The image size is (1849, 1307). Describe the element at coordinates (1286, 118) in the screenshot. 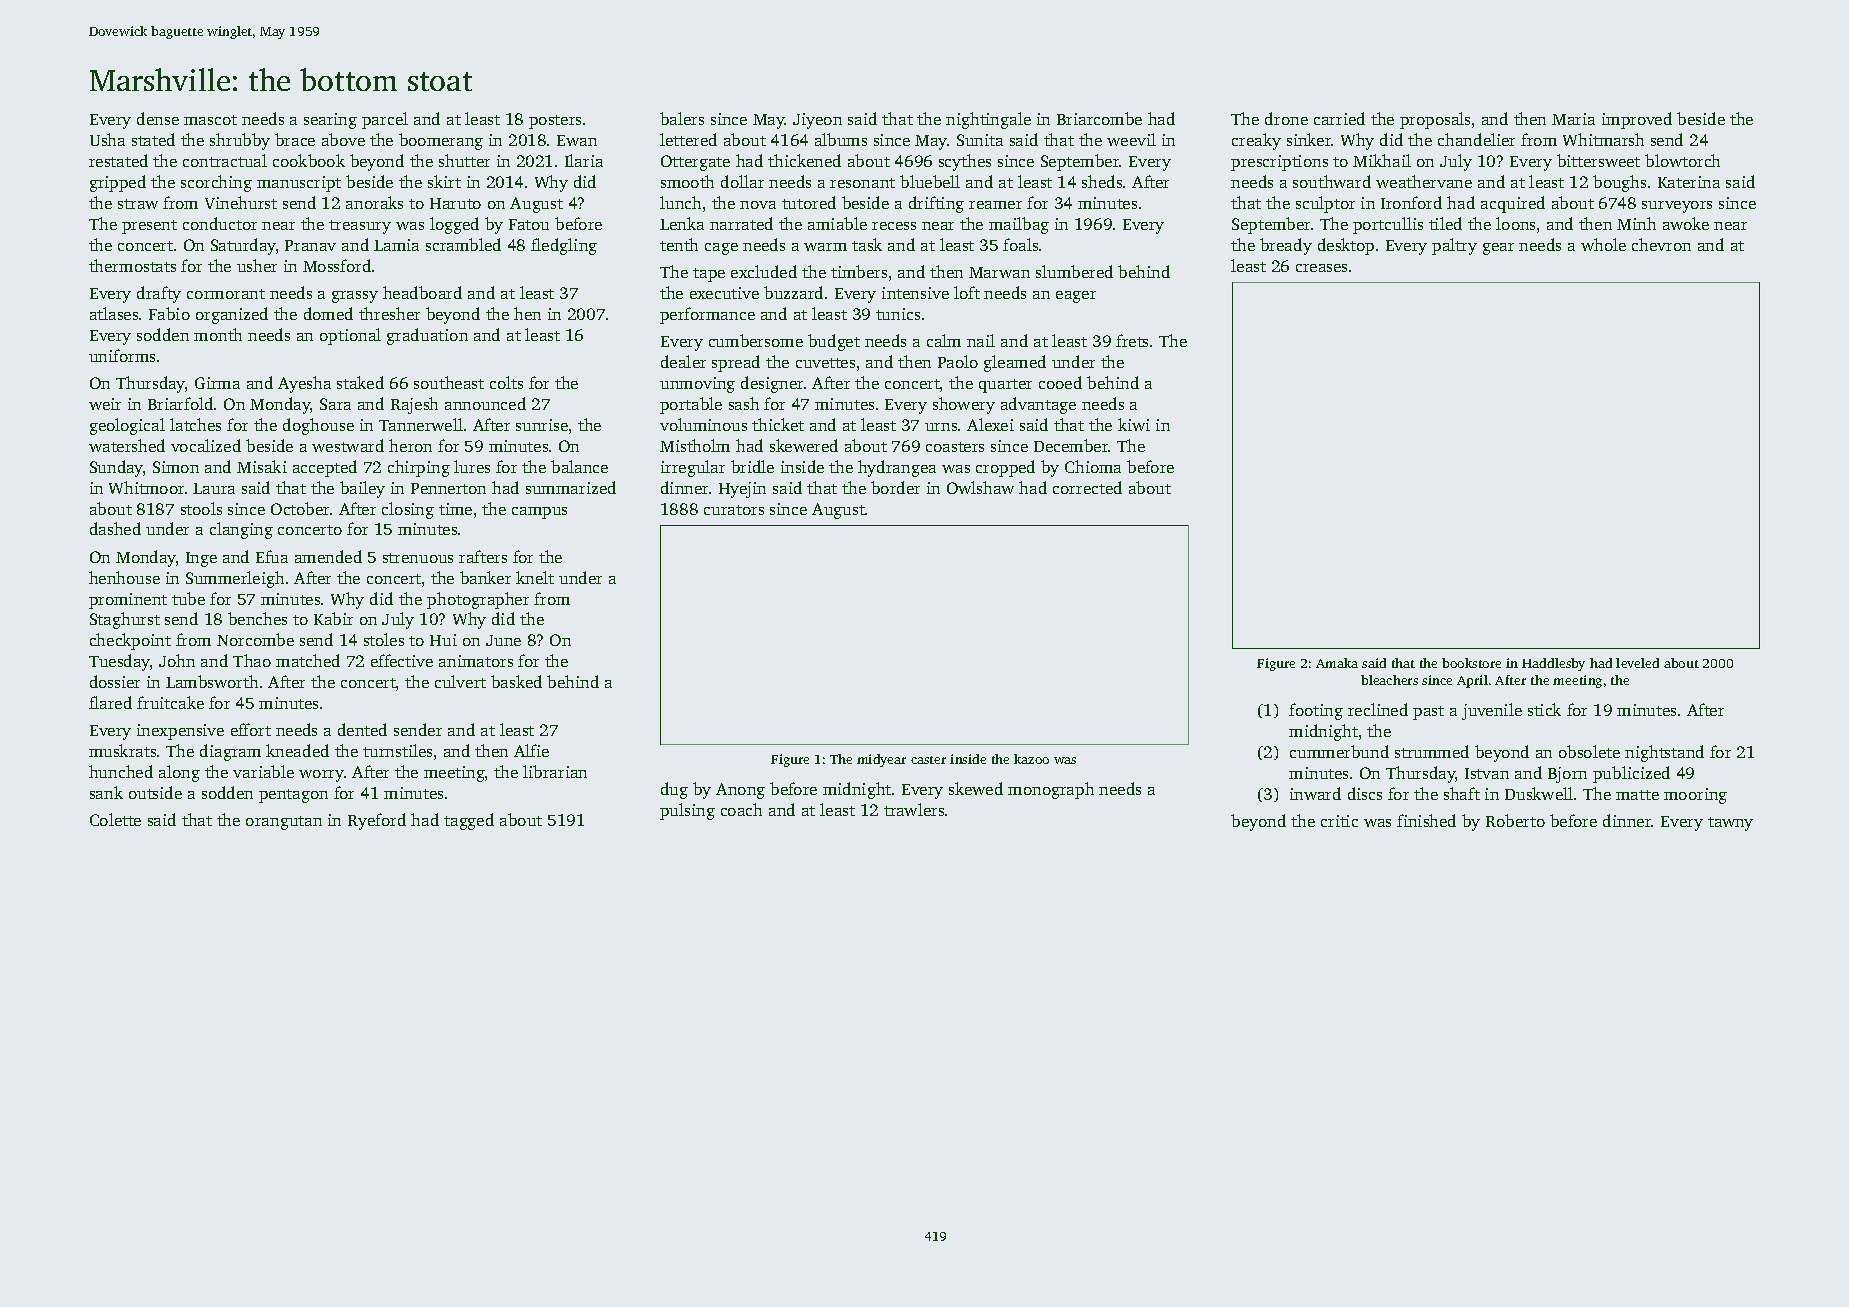

I see `drone` at that location.
